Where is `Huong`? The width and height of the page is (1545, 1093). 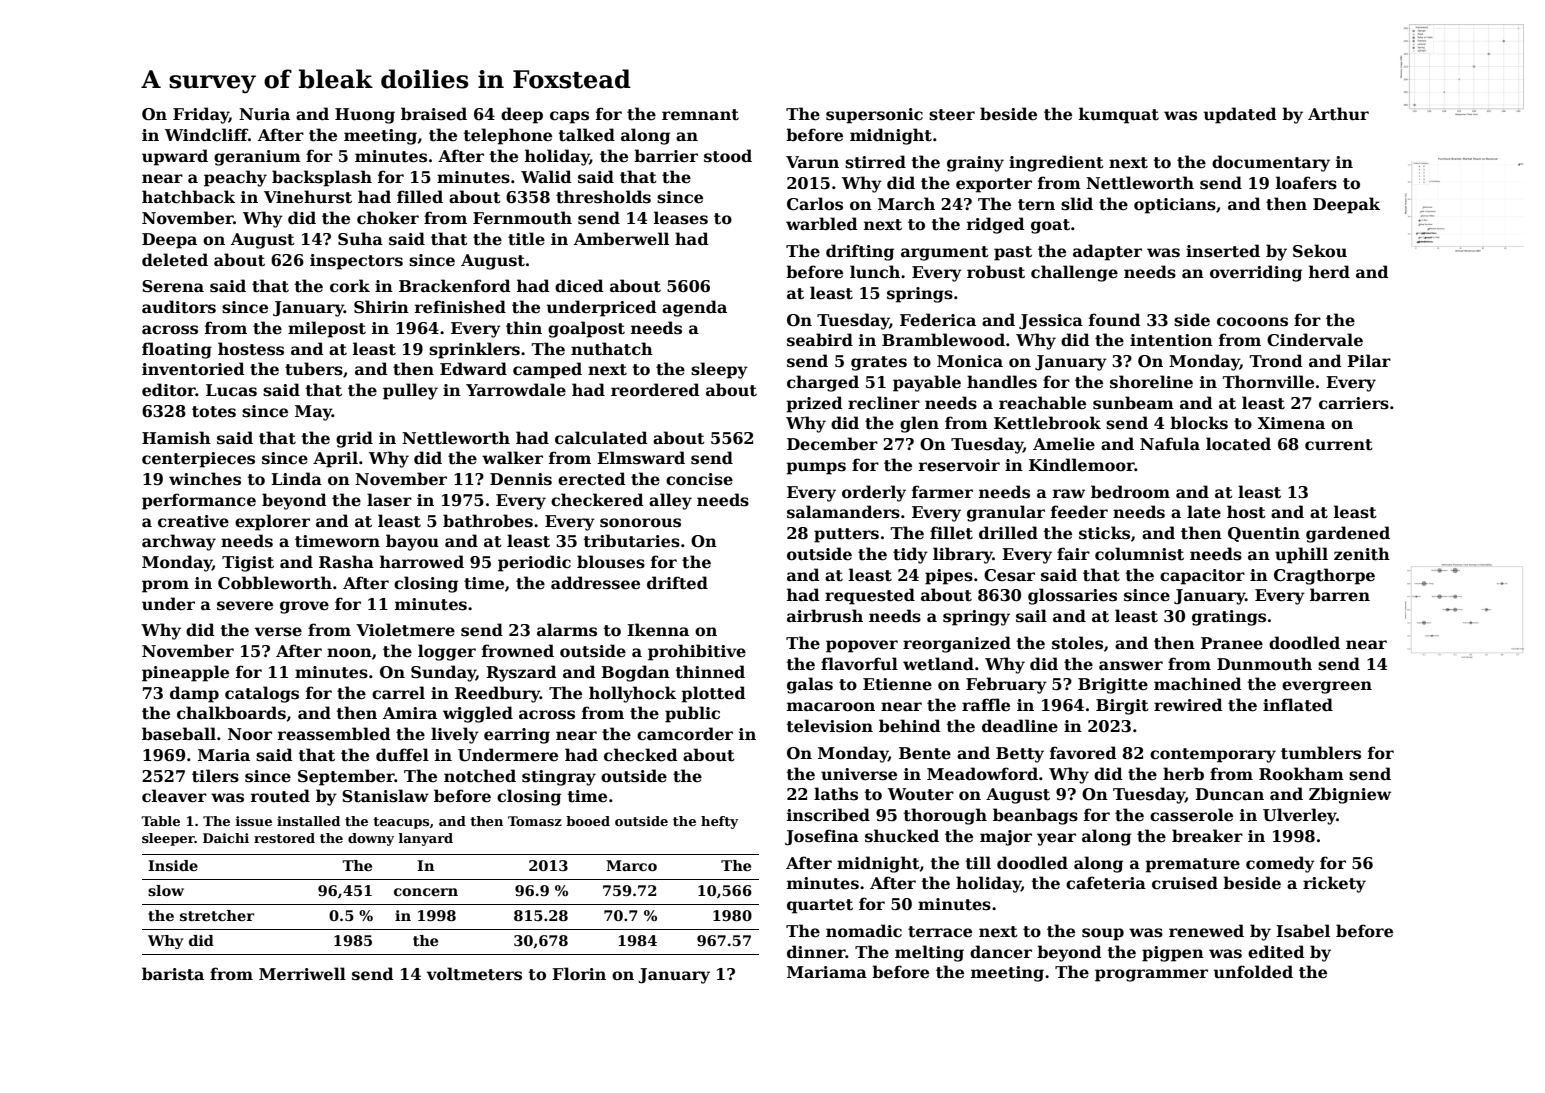 Huong is located at coordinates (365, 116).
